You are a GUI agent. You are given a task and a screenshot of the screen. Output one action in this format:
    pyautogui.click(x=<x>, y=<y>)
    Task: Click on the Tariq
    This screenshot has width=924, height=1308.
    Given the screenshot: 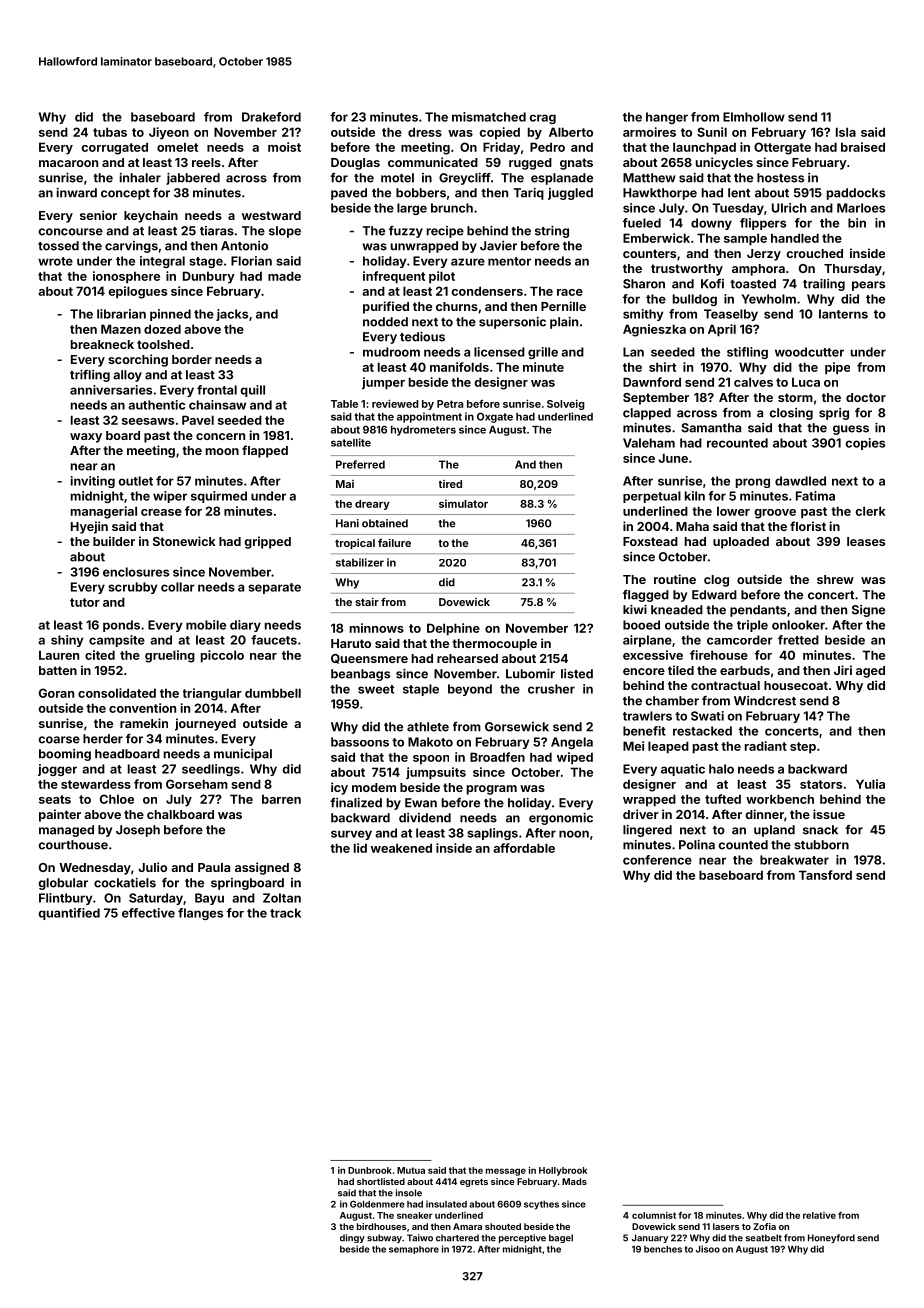 What is the action you would take?
    pyautogui.click(x=529, y=194)
